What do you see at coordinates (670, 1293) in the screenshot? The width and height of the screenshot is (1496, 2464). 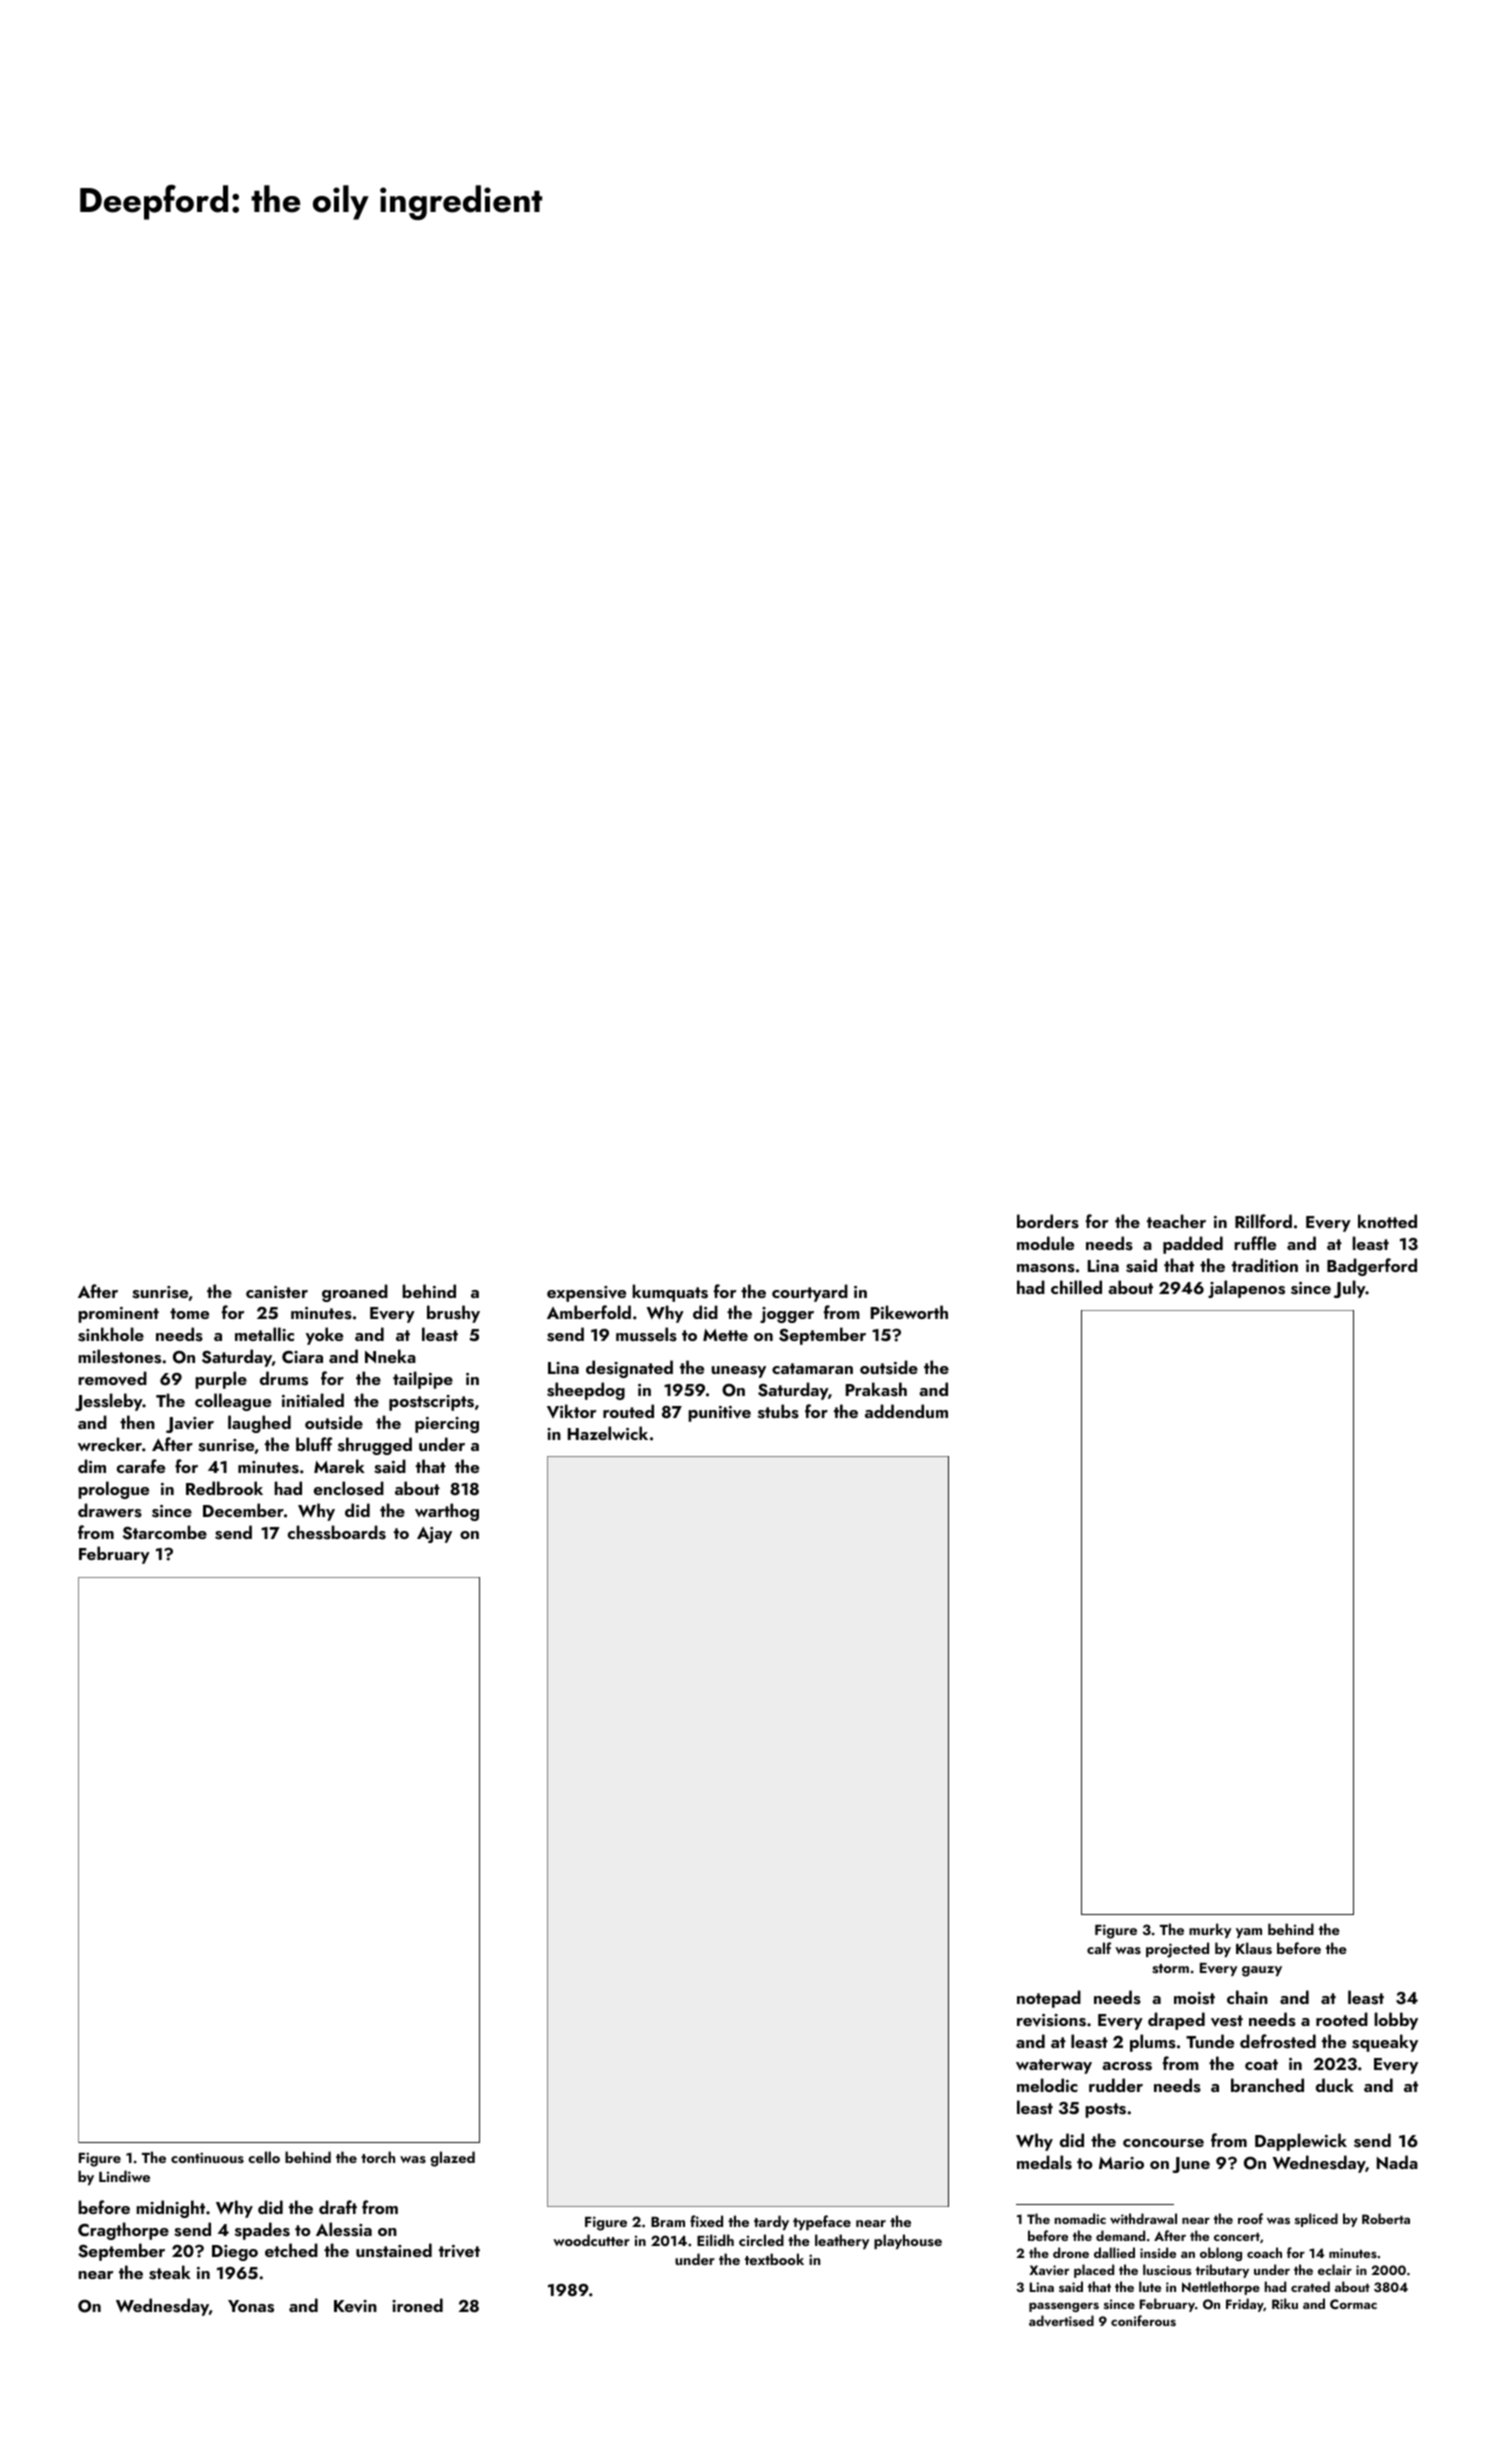 I see `kumquats` at bounding box center [670, 1293].
